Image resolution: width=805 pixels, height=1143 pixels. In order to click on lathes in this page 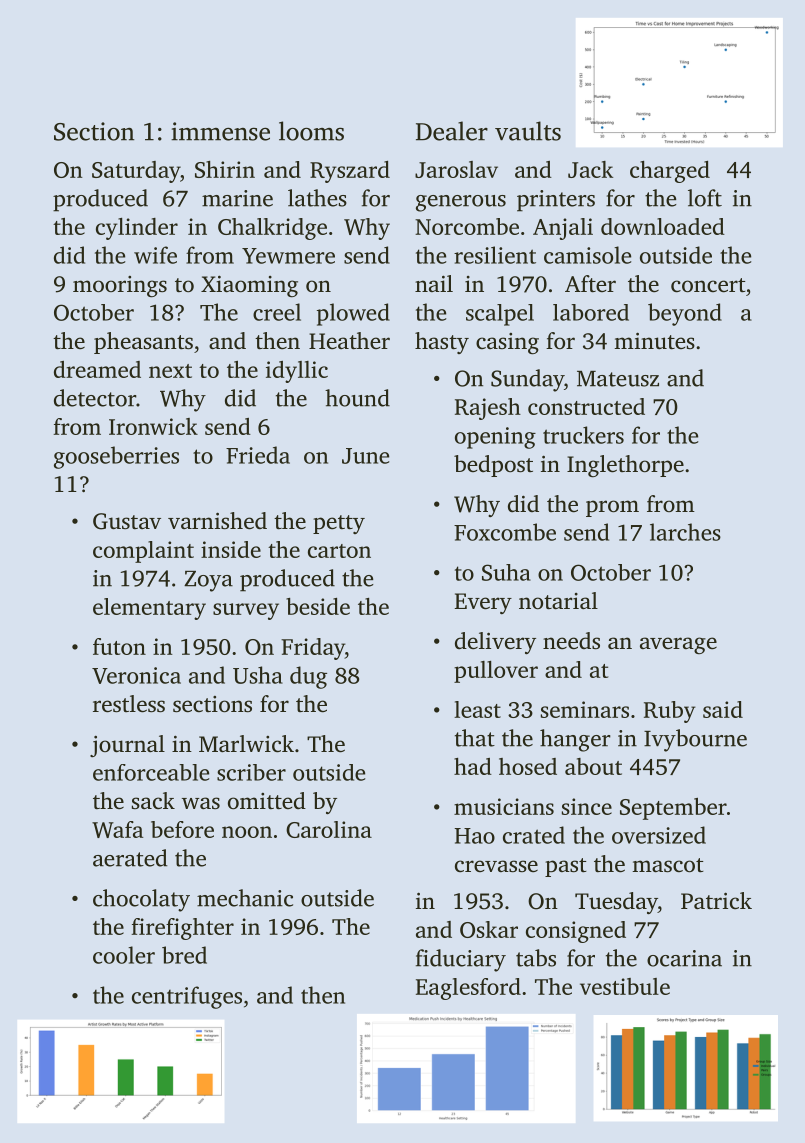, I will do `click(317, 198)`.
